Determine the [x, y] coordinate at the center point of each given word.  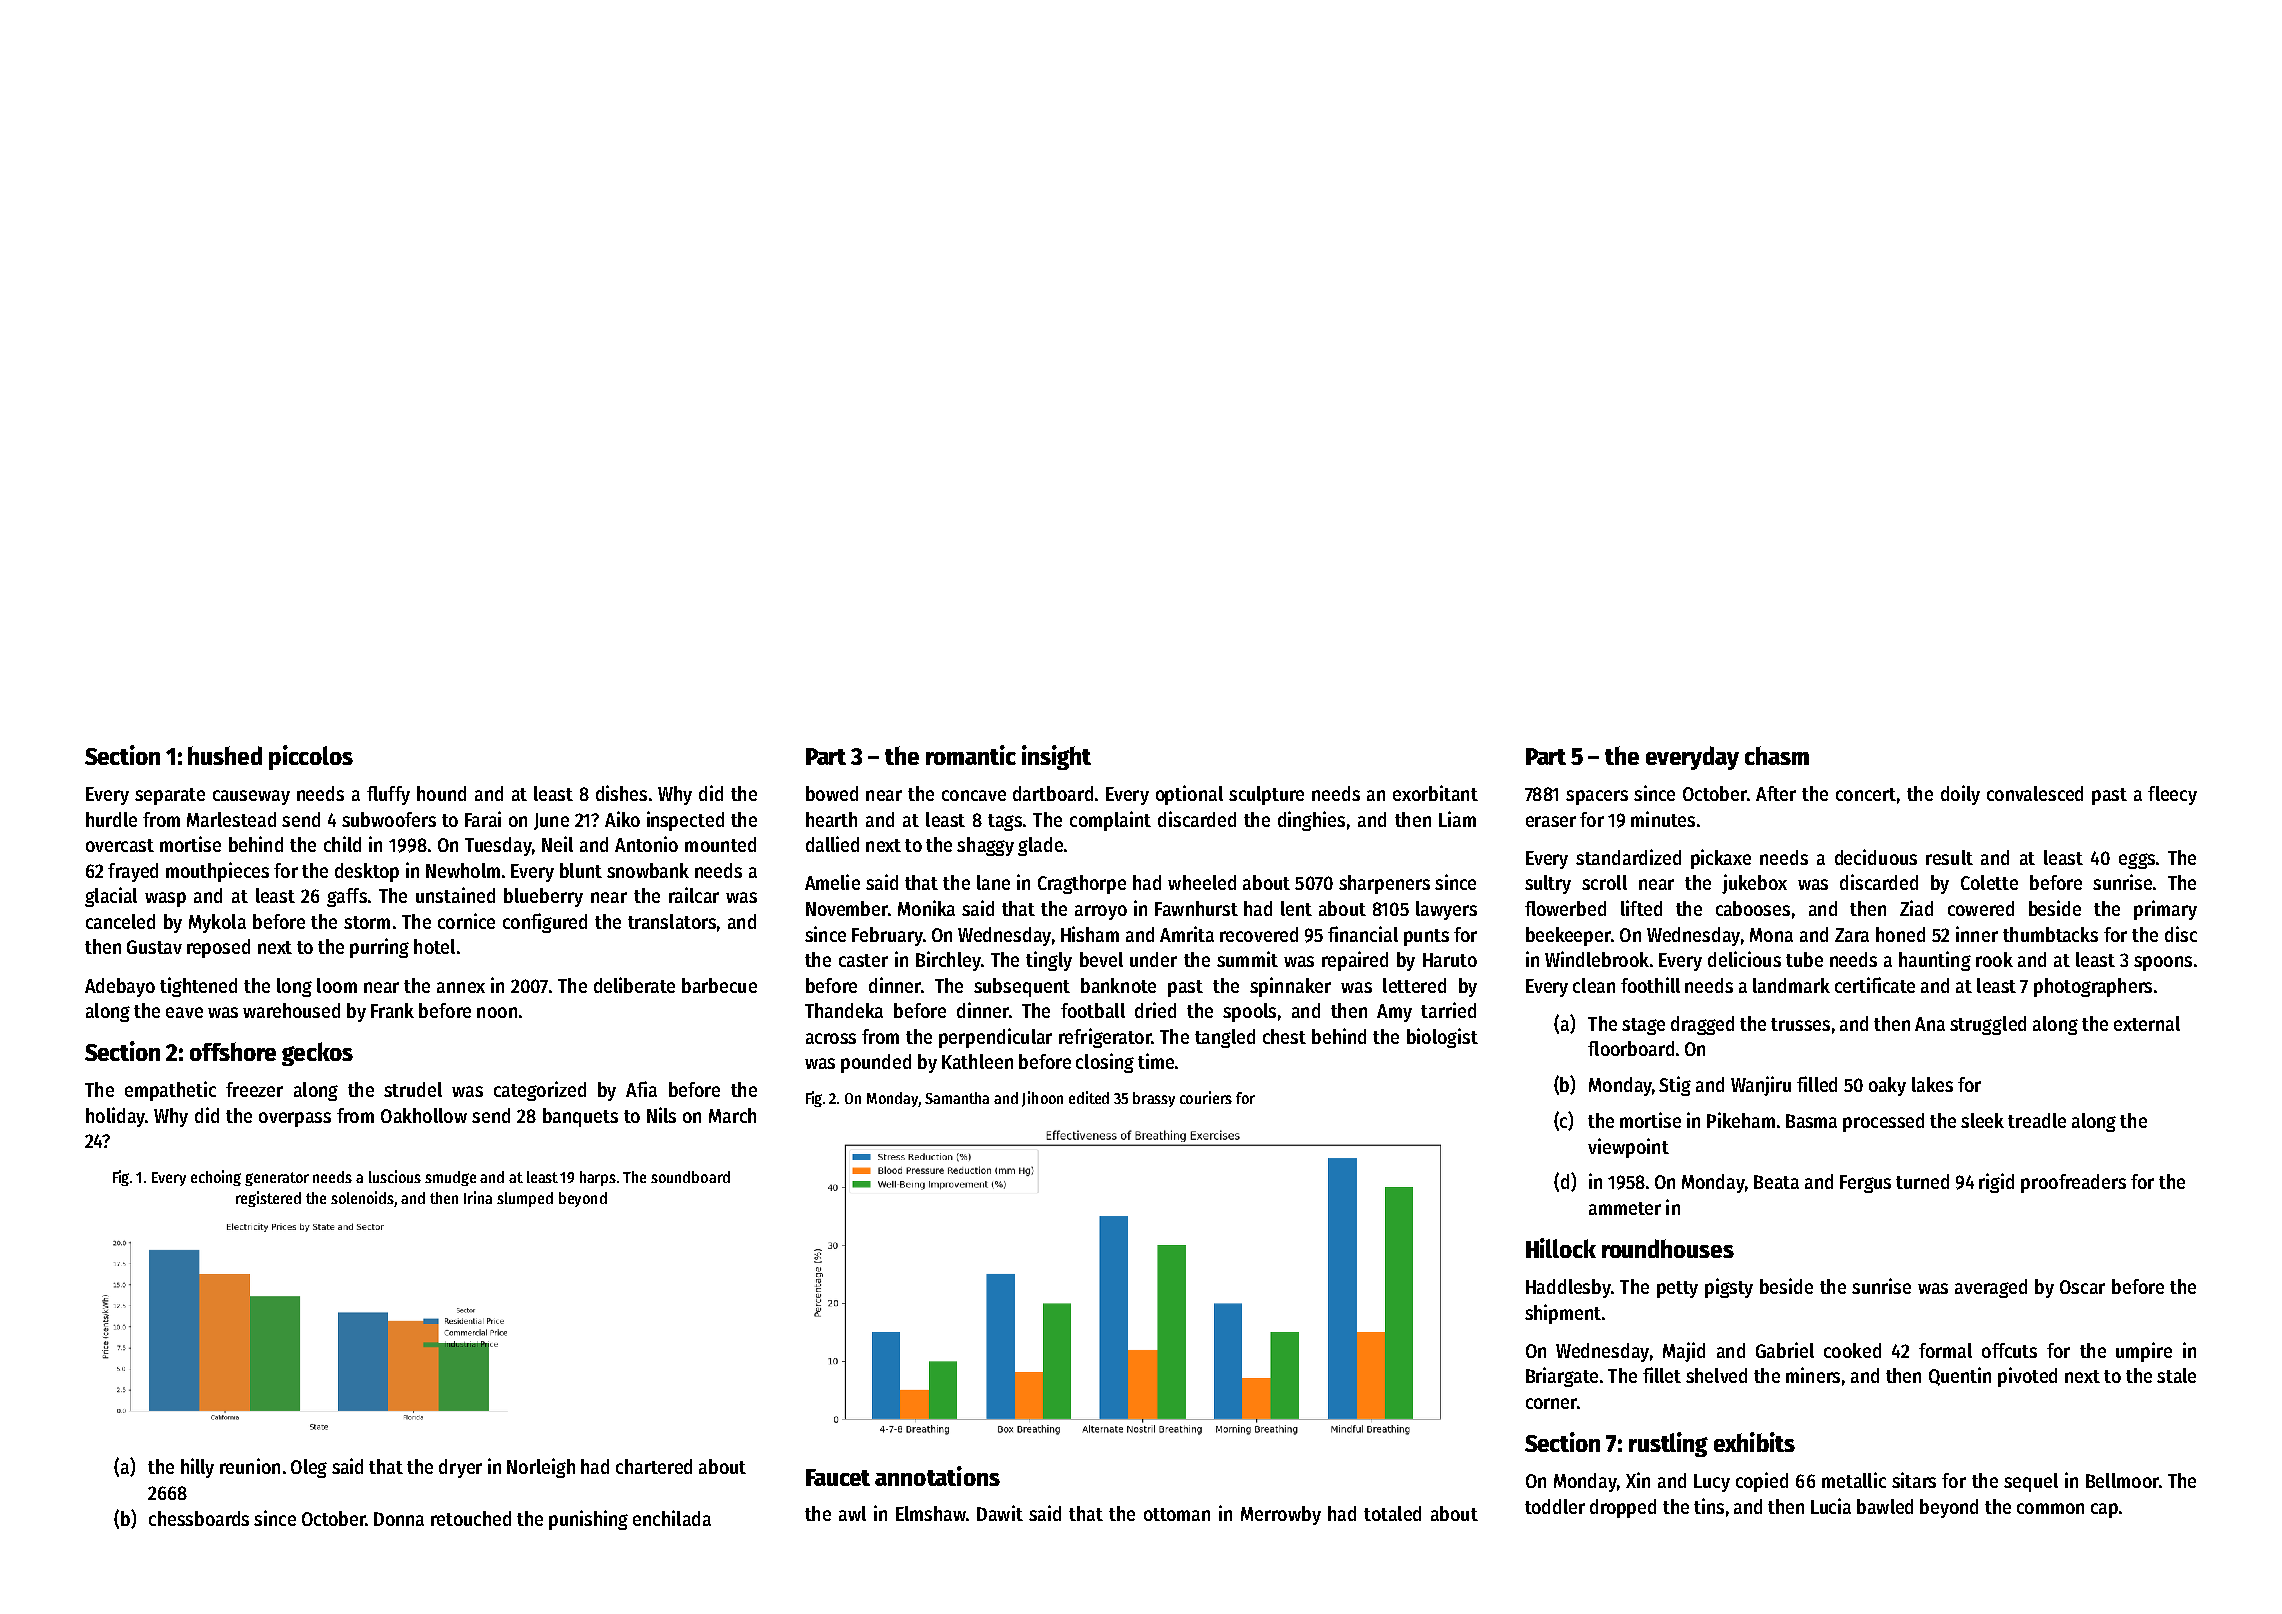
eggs [2137, 861]
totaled [1392, 1513]
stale [2176, 1375]
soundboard [690, 1177]
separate [170, 796]
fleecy [2172, 795]
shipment [1563, 1314]
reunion [250, 1466]
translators [672, 921]
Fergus [1865, 1184]
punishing [588, 1520]
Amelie [832, 882]
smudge [450, 1178]
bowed [832, 793]
